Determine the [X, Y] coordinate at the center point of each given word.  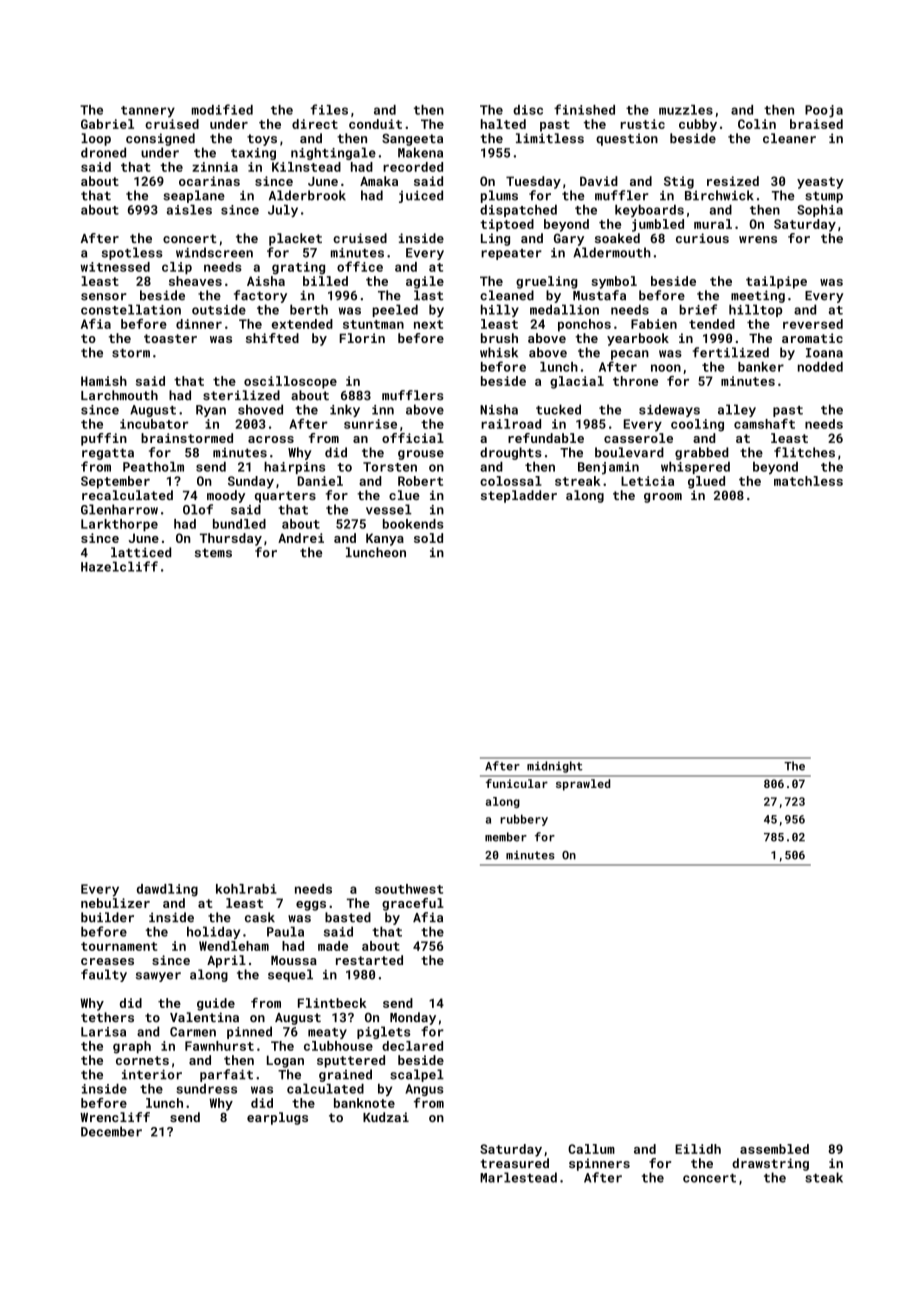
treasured [515, 1163]
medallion [564, 309]
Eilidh [698, 1149]
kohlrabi [246, 889]
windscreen [214, 252]
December [111, 1131]
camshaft [764, 423]
